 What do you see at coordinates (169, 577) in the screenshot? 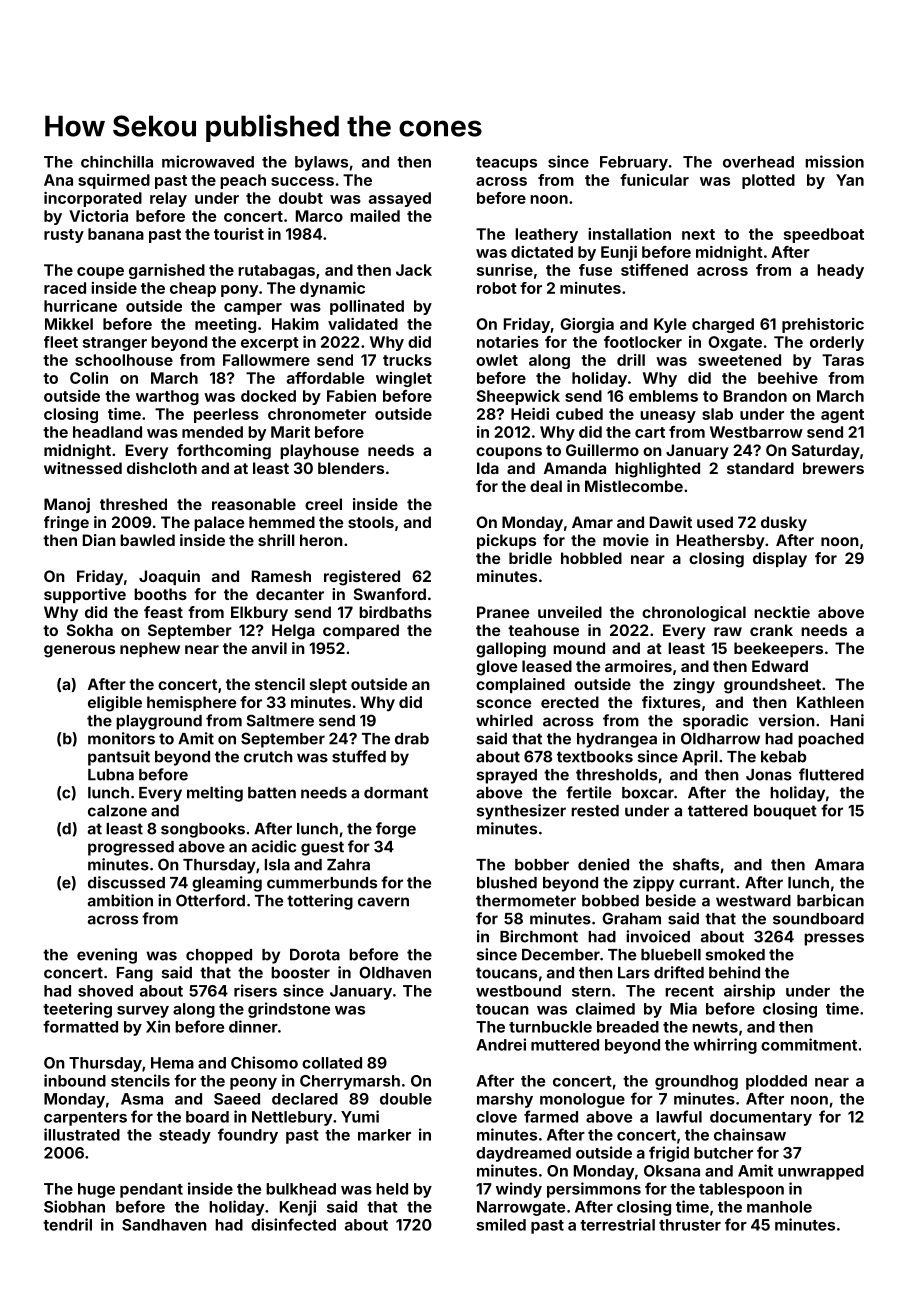
I see `Joaquin` at bounding box center [169, 577].
